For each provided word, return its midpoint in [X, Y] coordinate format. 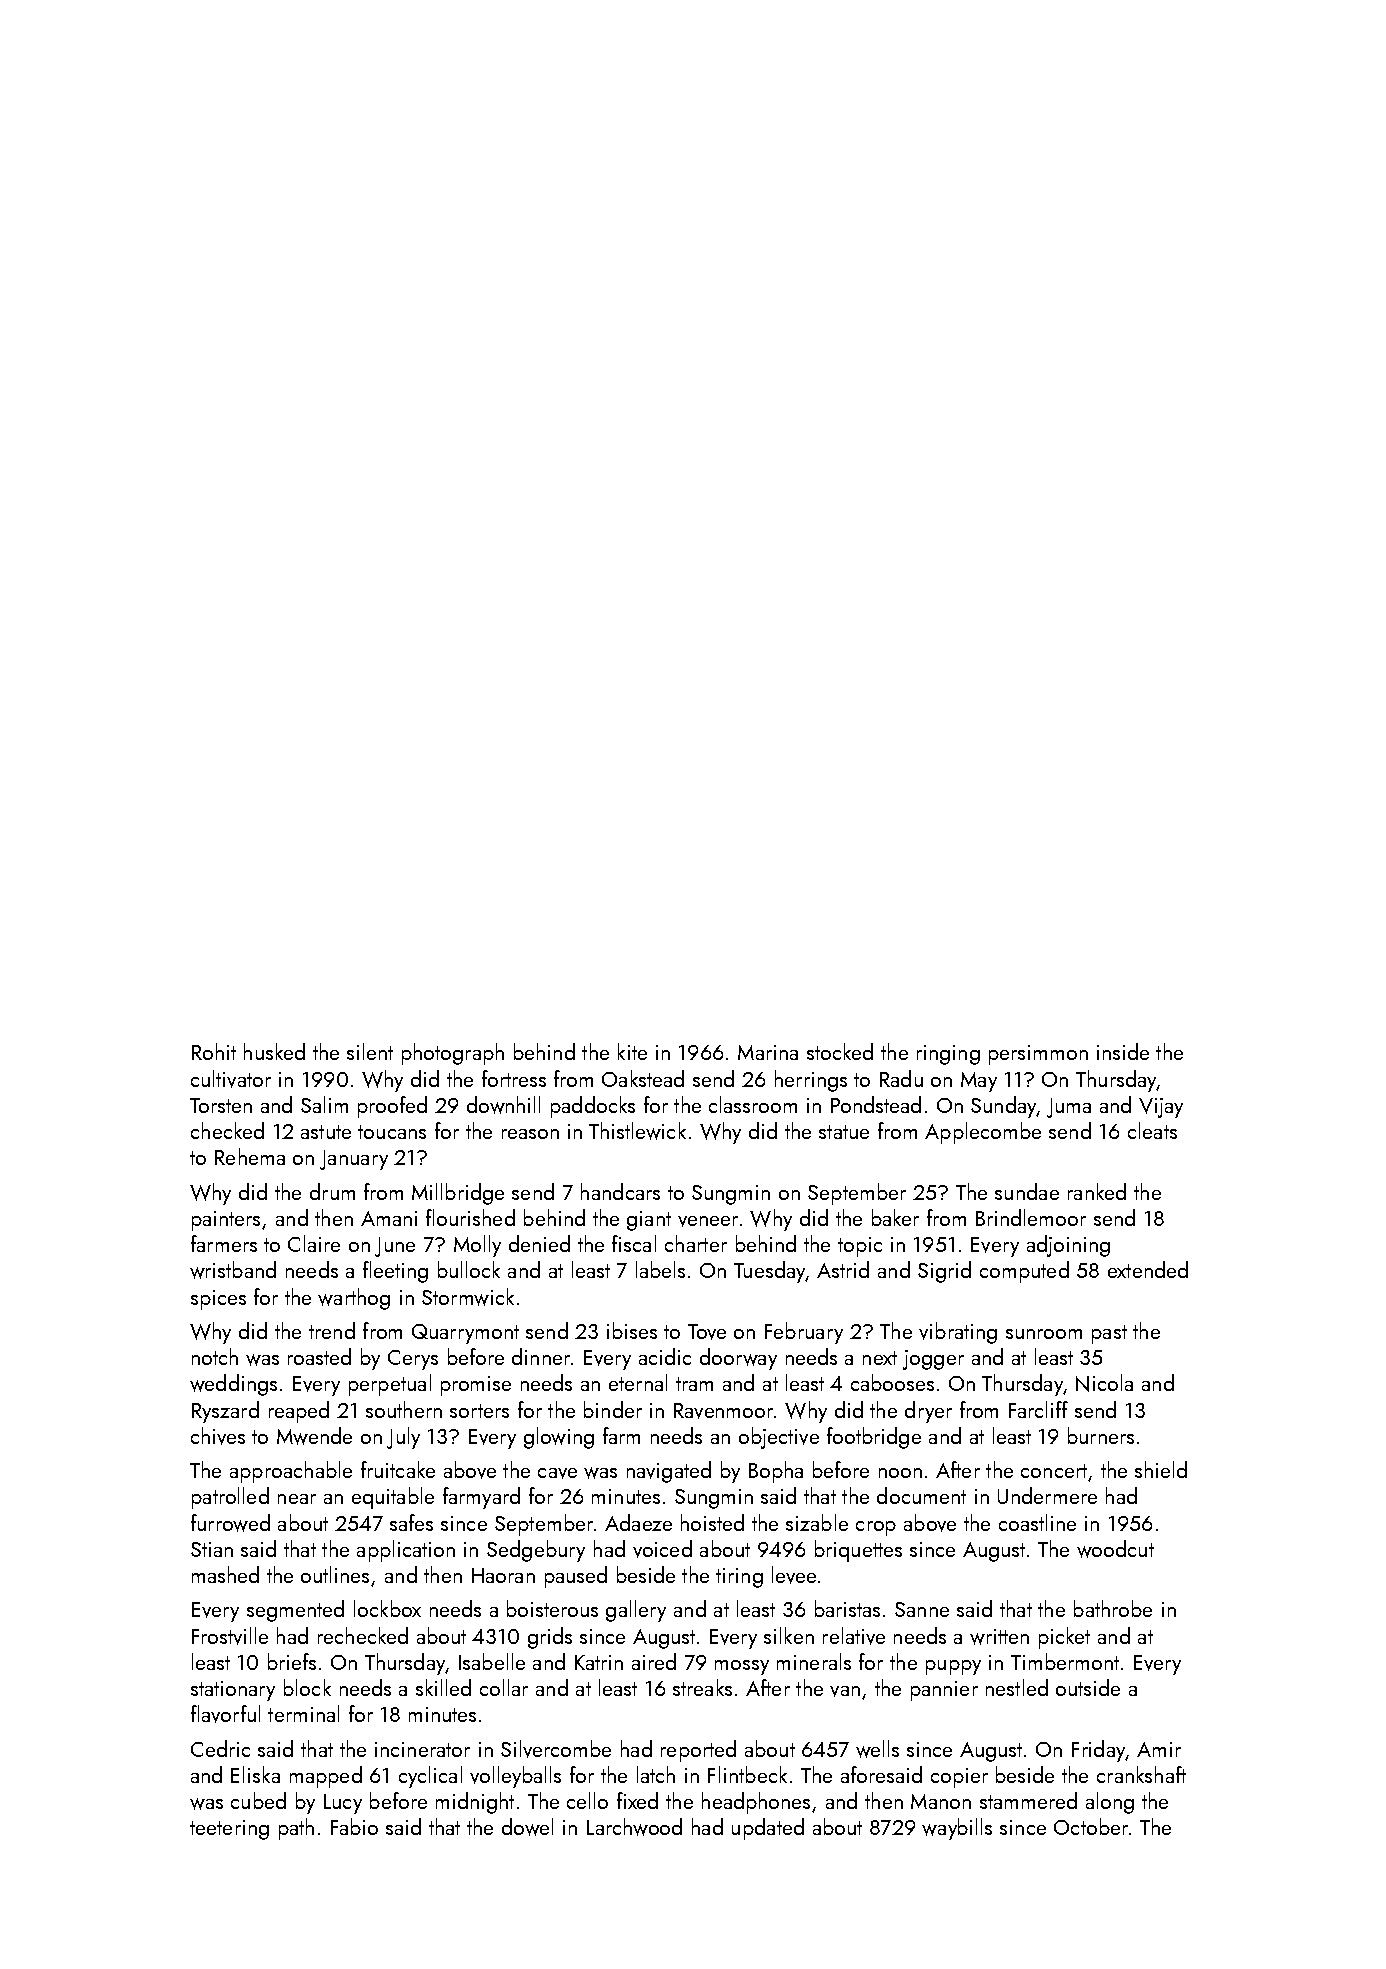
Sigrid [944, 1272]
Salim [324, 1104]
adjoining [1068, 1246]
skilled [443, 1687]
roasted [319, 1356]
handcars [620, 1191]
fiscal [634, 1243]
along [1110, 1803]
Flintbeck [747, 1774]
